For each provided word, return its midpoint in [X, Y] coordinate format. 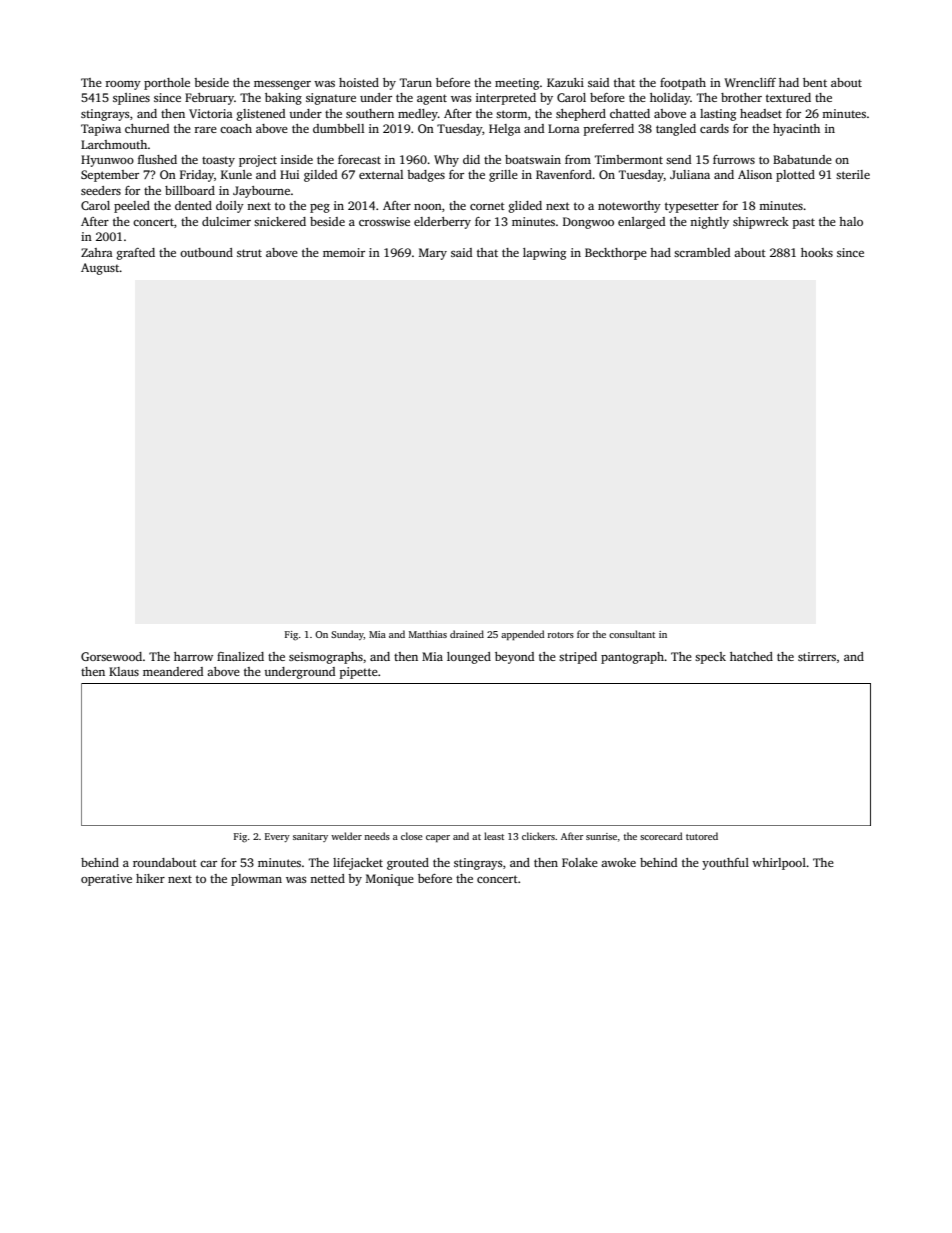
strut [249, 253]
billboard [190, 190]
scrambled [702, 252]
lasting [718, 115]
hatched [751, 656]
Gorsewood [111, 656]
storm [511, 114]
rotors [561, 635]
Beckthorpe [616, 254]
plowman [256, 880]
